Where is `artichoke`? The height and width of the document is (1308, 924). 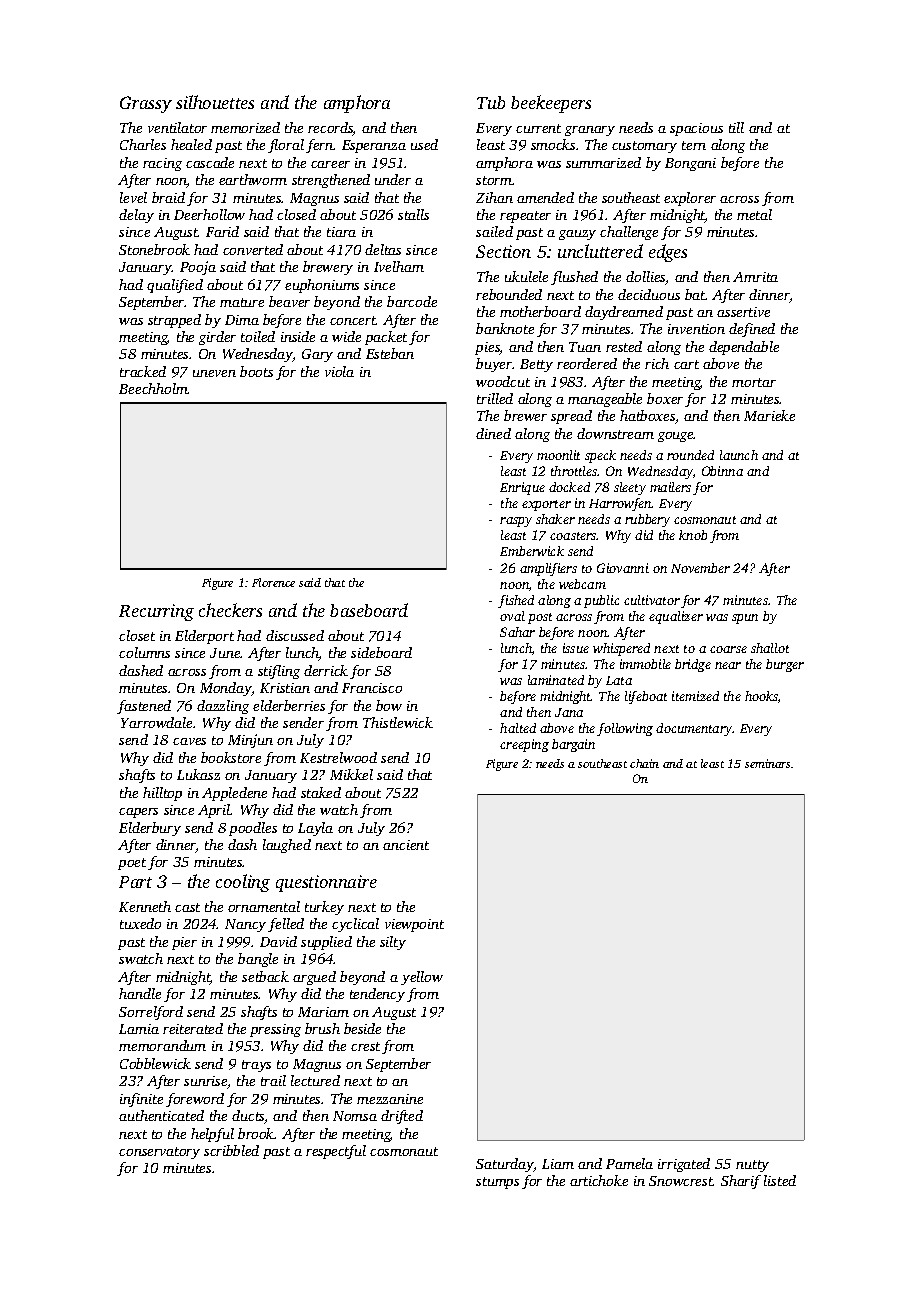
artichoke is located at coordinates (599, 1180).
